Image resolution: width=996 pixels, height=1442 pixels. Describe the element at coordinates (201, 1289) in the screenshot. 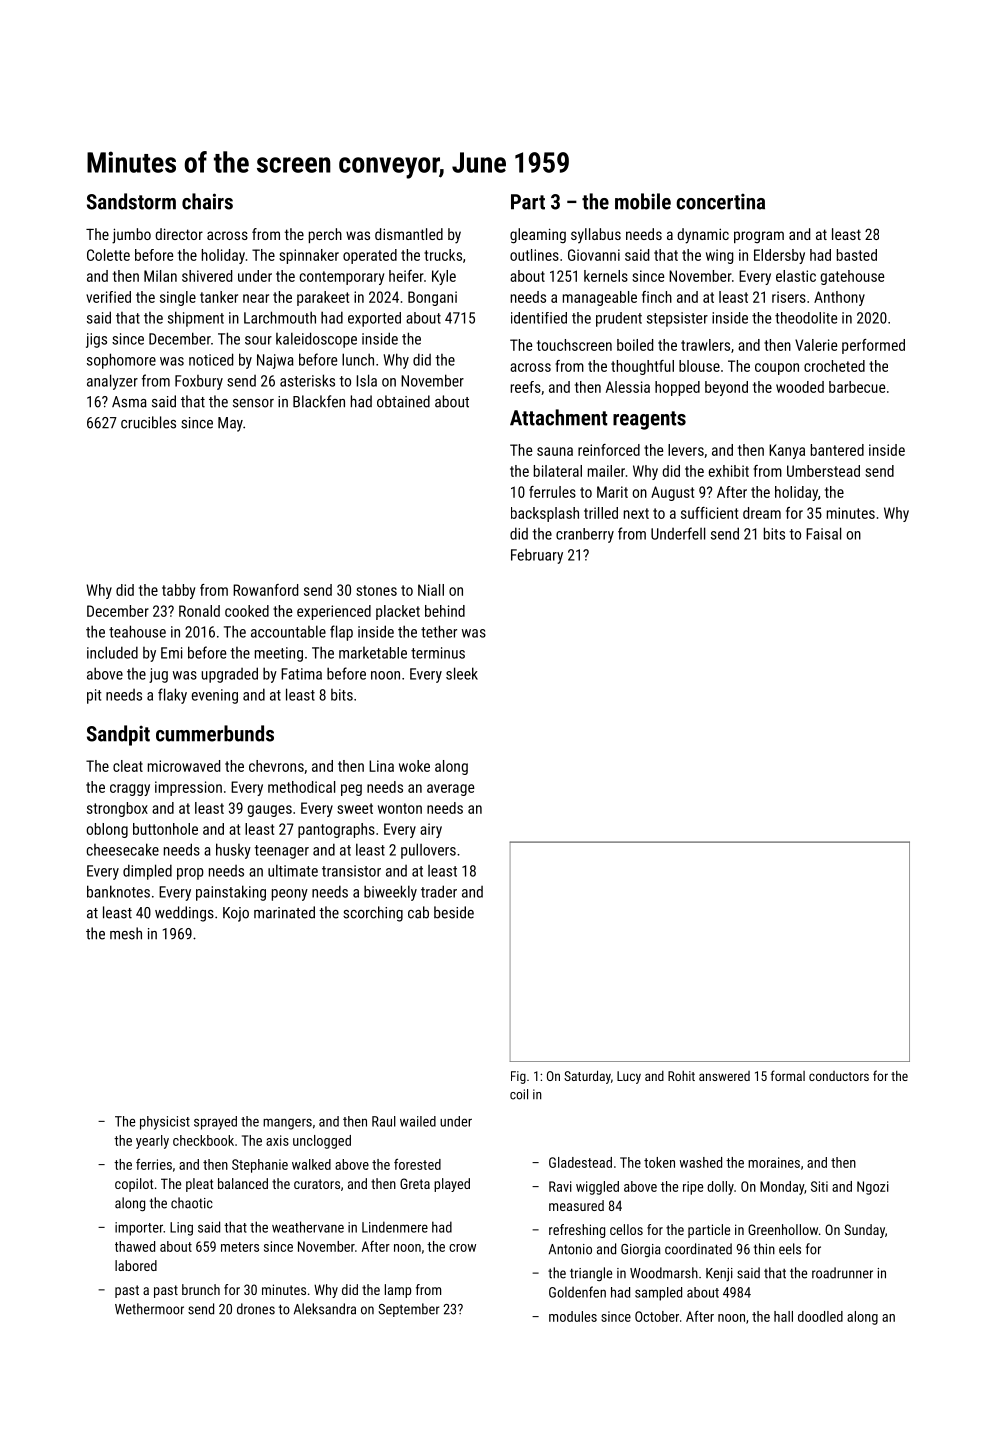

I see `brunch` at that location.
